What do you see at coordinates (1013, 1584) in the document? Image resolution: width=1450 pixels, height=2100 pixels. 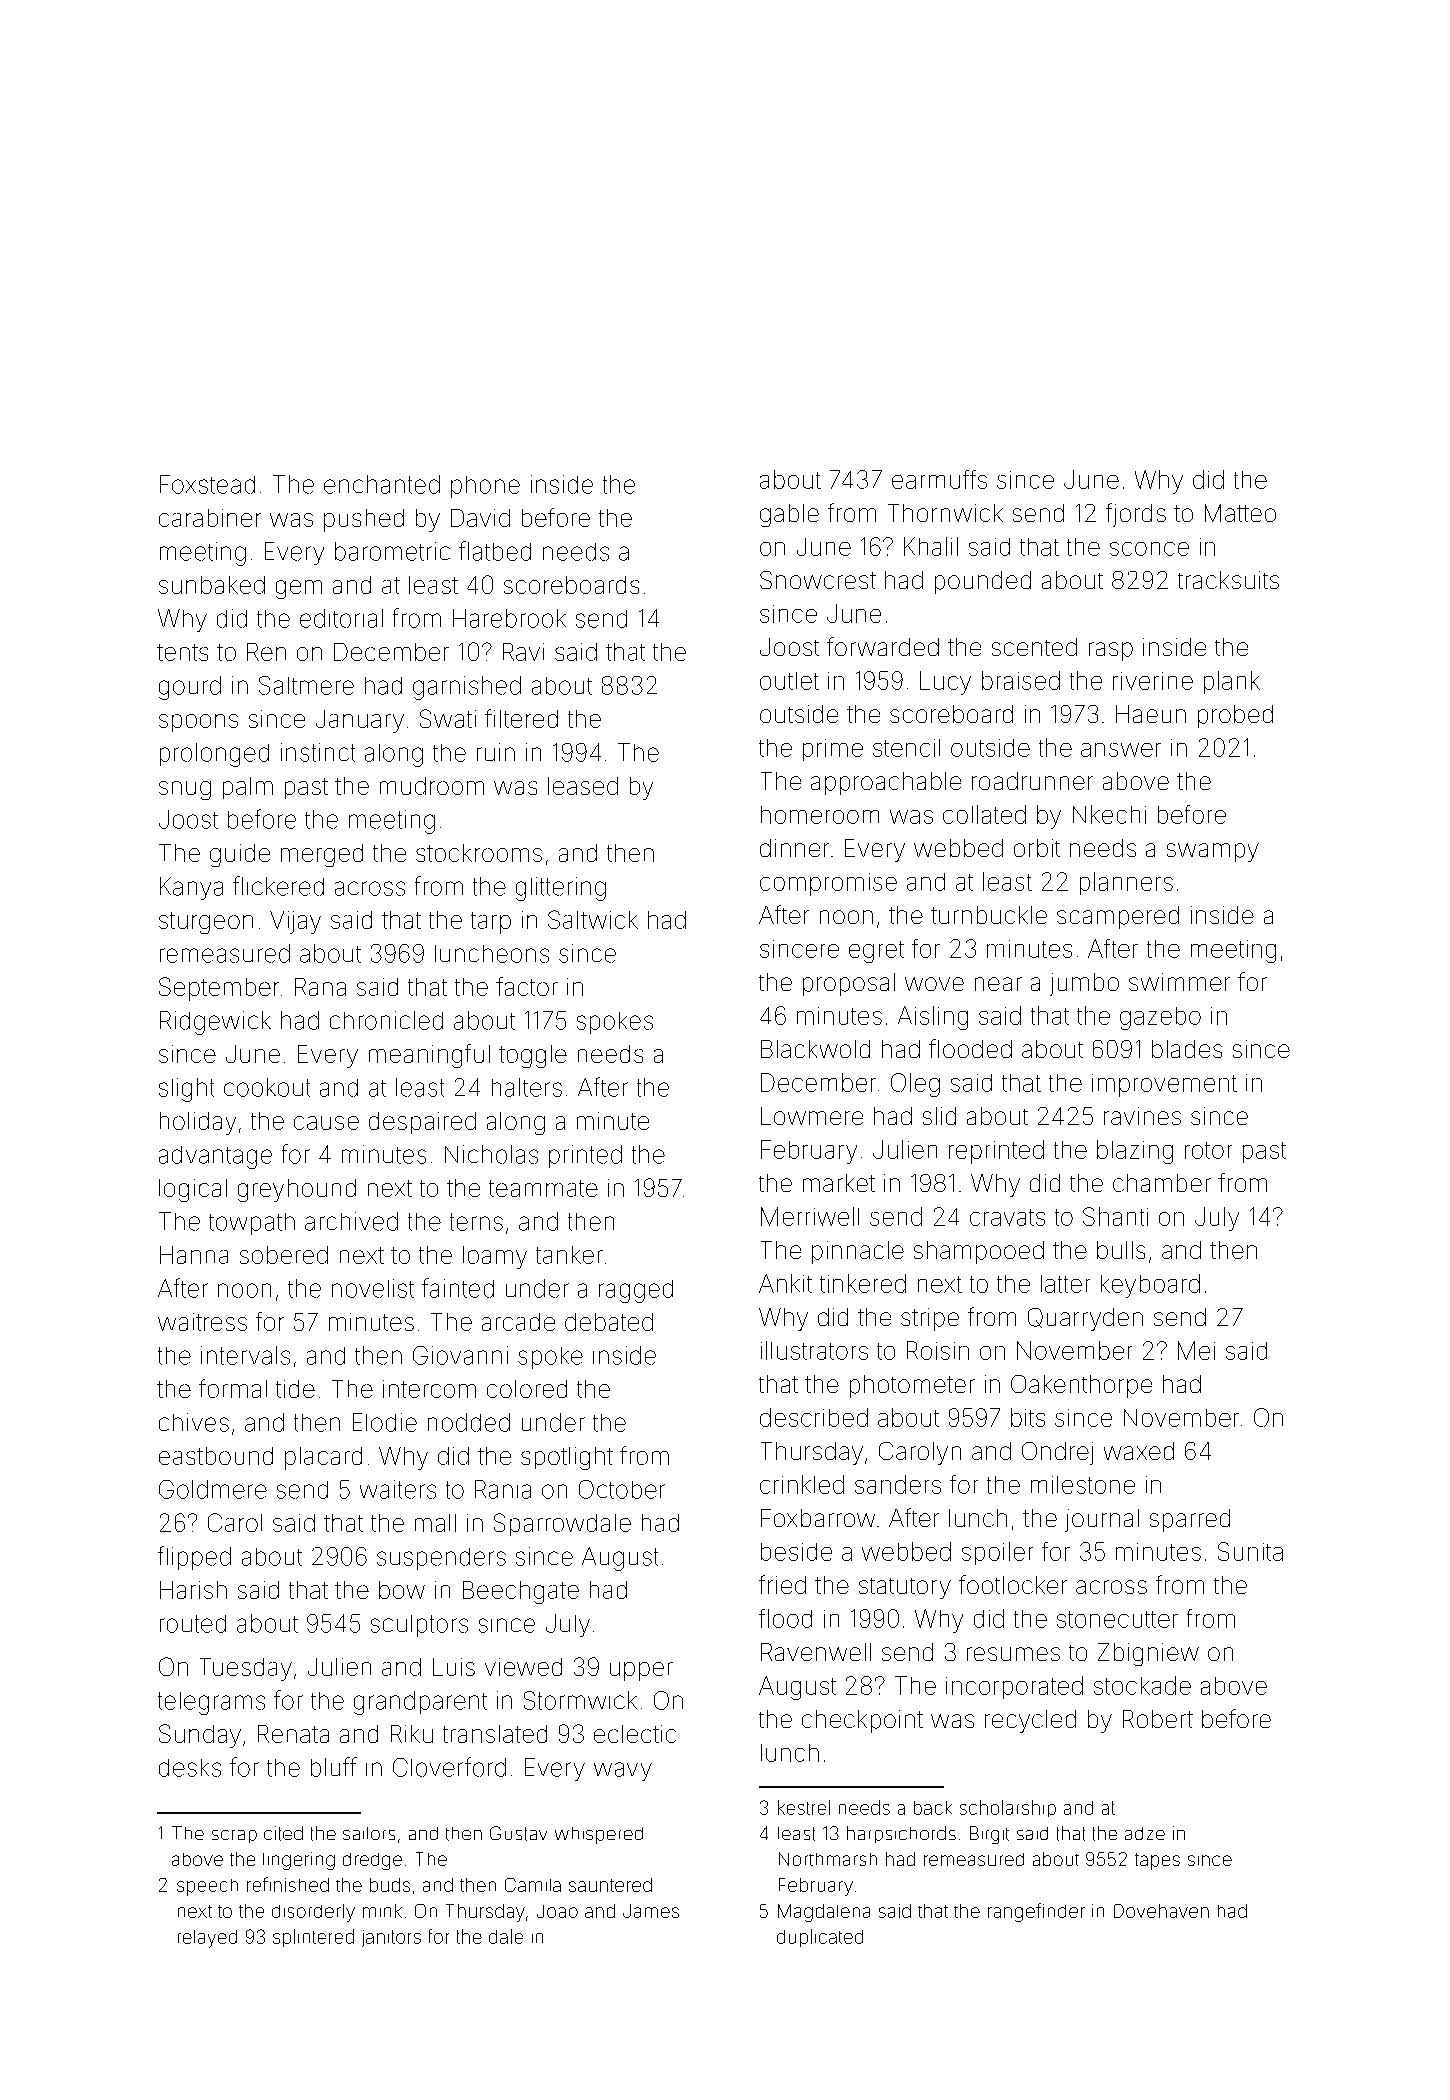 I see `footlocker` at bounding box center [1013, 1584].
